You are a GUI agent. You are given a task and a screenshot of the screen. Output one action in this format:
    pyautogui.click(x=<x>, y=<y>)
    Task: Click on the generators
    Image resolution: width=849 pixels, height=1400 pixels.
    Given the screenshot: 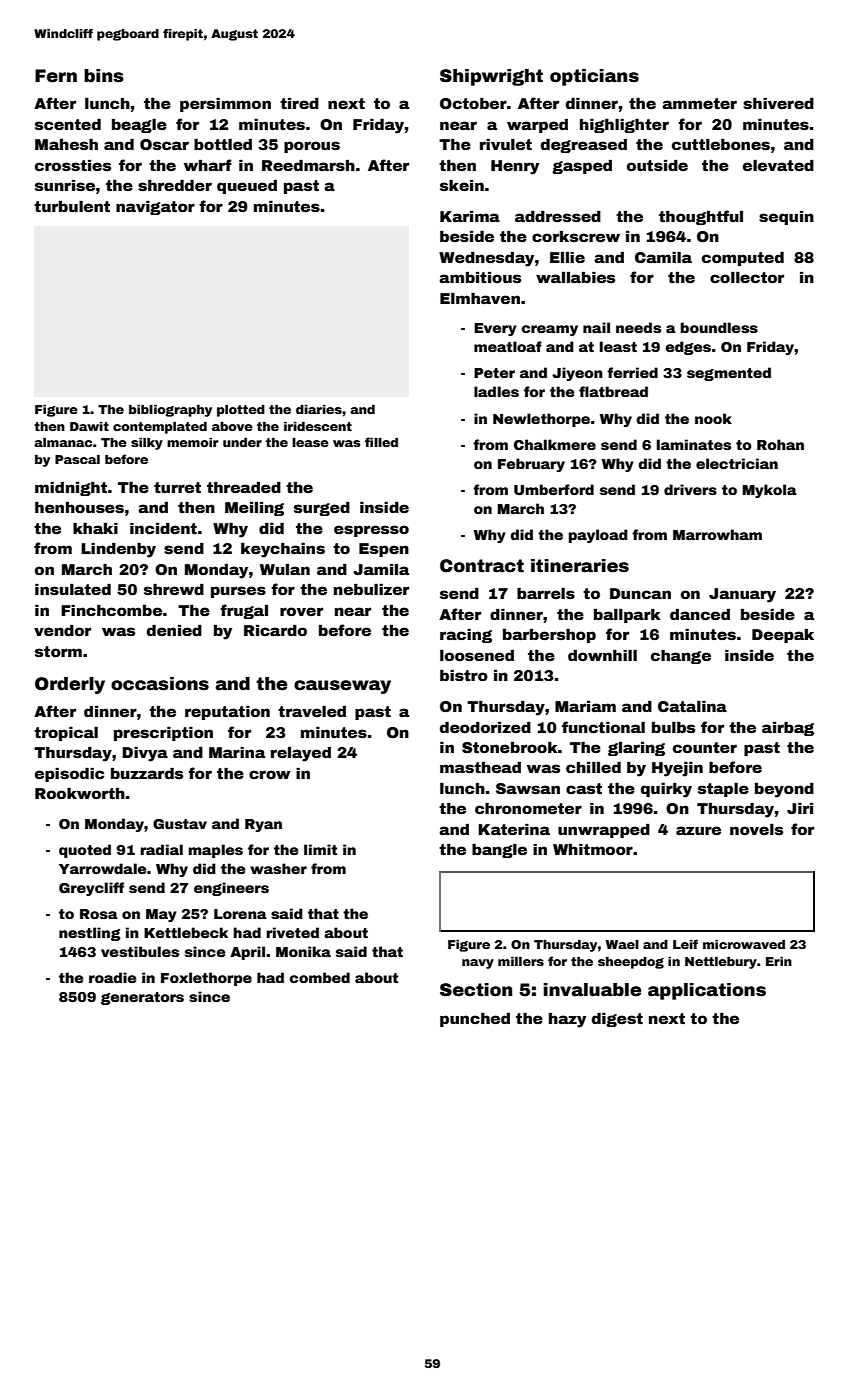 What is the action you would take?
    pyautogui.click(x=142, y=998)
